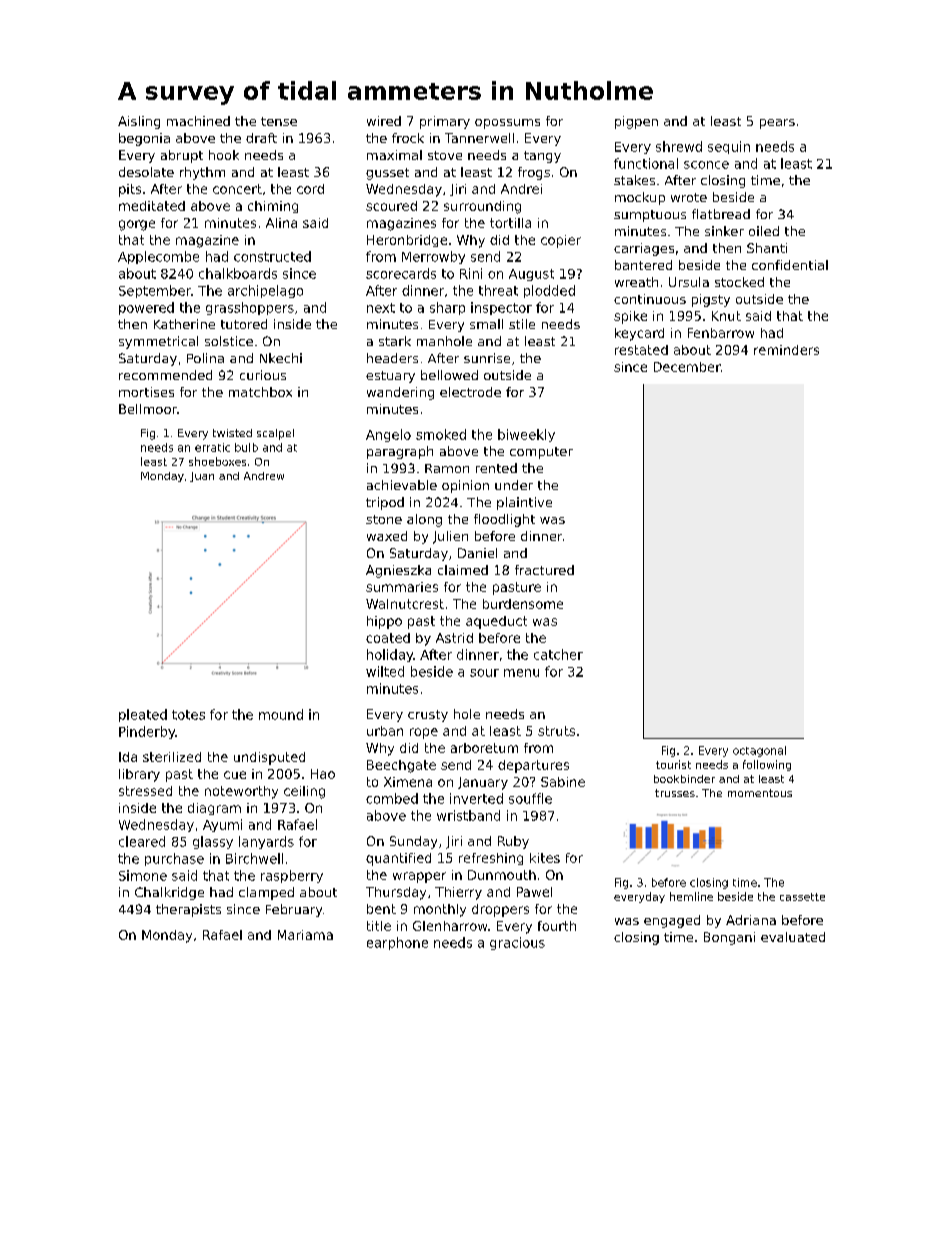  What do you see at coordinates (385, 503) in the document?
I see `tripod` at bounding box center [385, 503].
